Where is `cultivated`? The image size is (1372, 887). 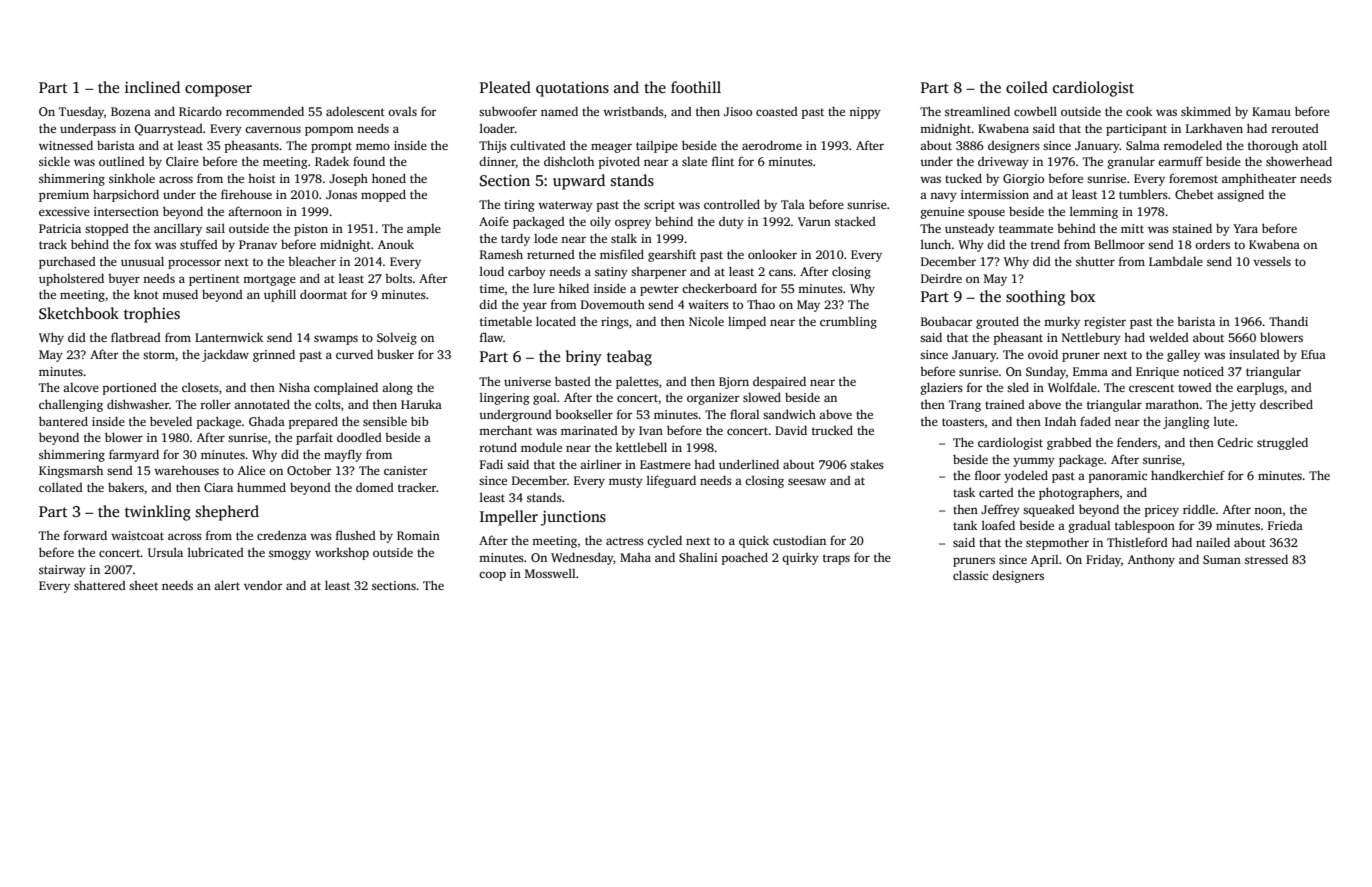
cultivated is located at coordinates (538, 145).
